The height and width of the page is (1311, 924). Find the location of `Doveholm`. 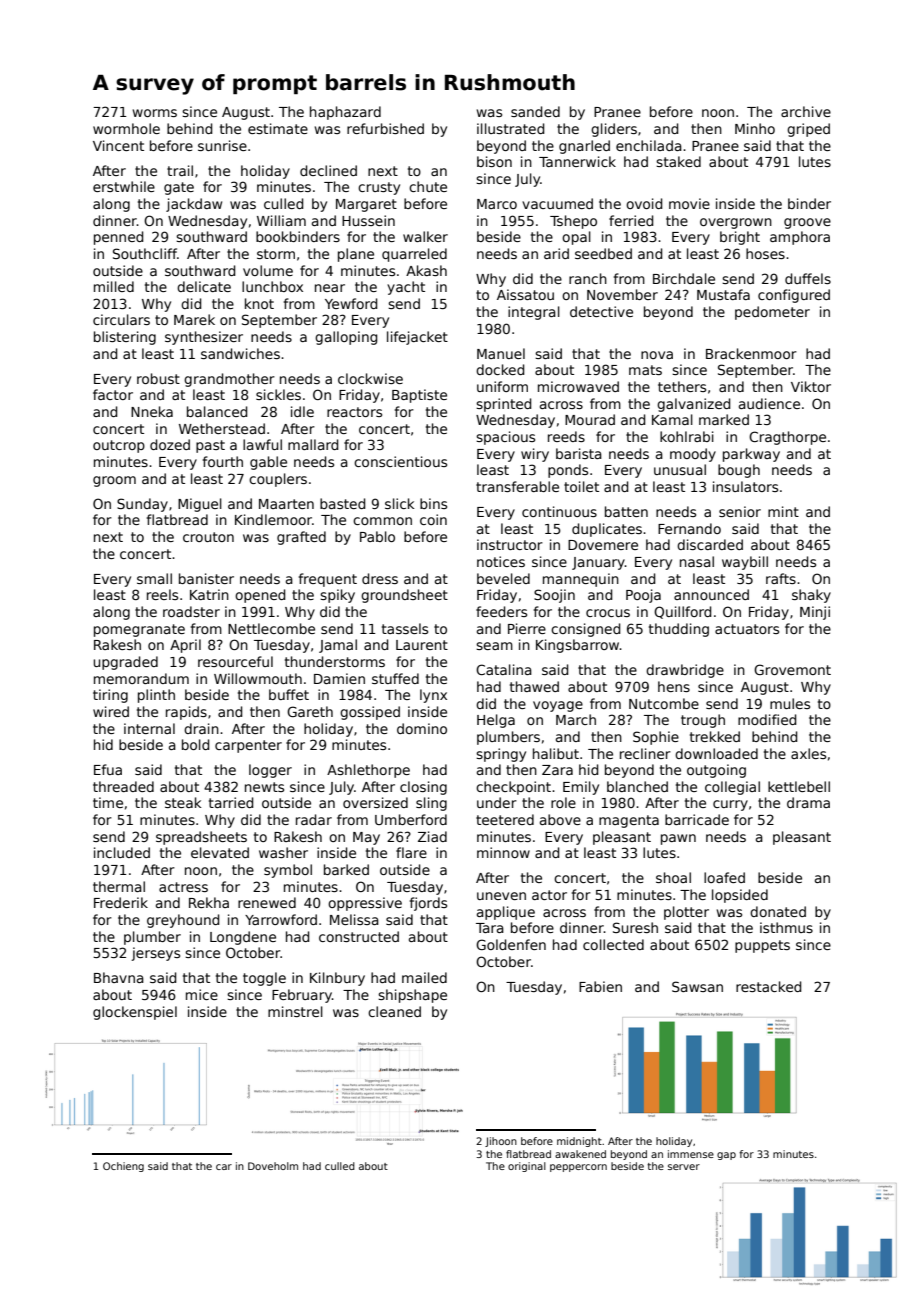

Doveholm is located at coordinates (273, 1166).
